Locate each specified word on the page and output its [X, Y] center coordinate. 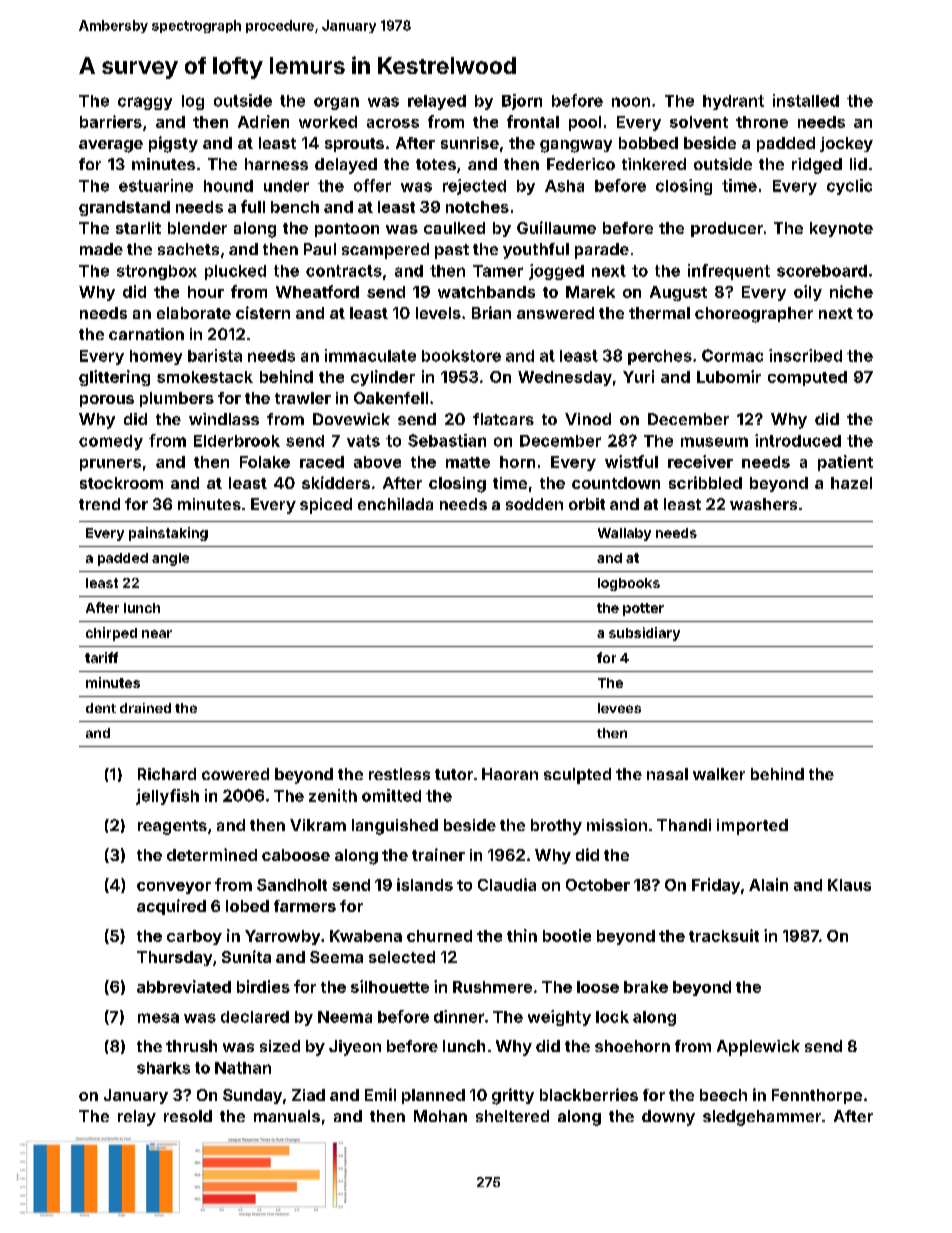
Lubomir [729, 376]
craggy [145, 103]
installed [806, 100]
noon [631, 102]
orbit [587, 504]
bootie [567, 935]
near [157, 634]
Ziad [308, 1095]
